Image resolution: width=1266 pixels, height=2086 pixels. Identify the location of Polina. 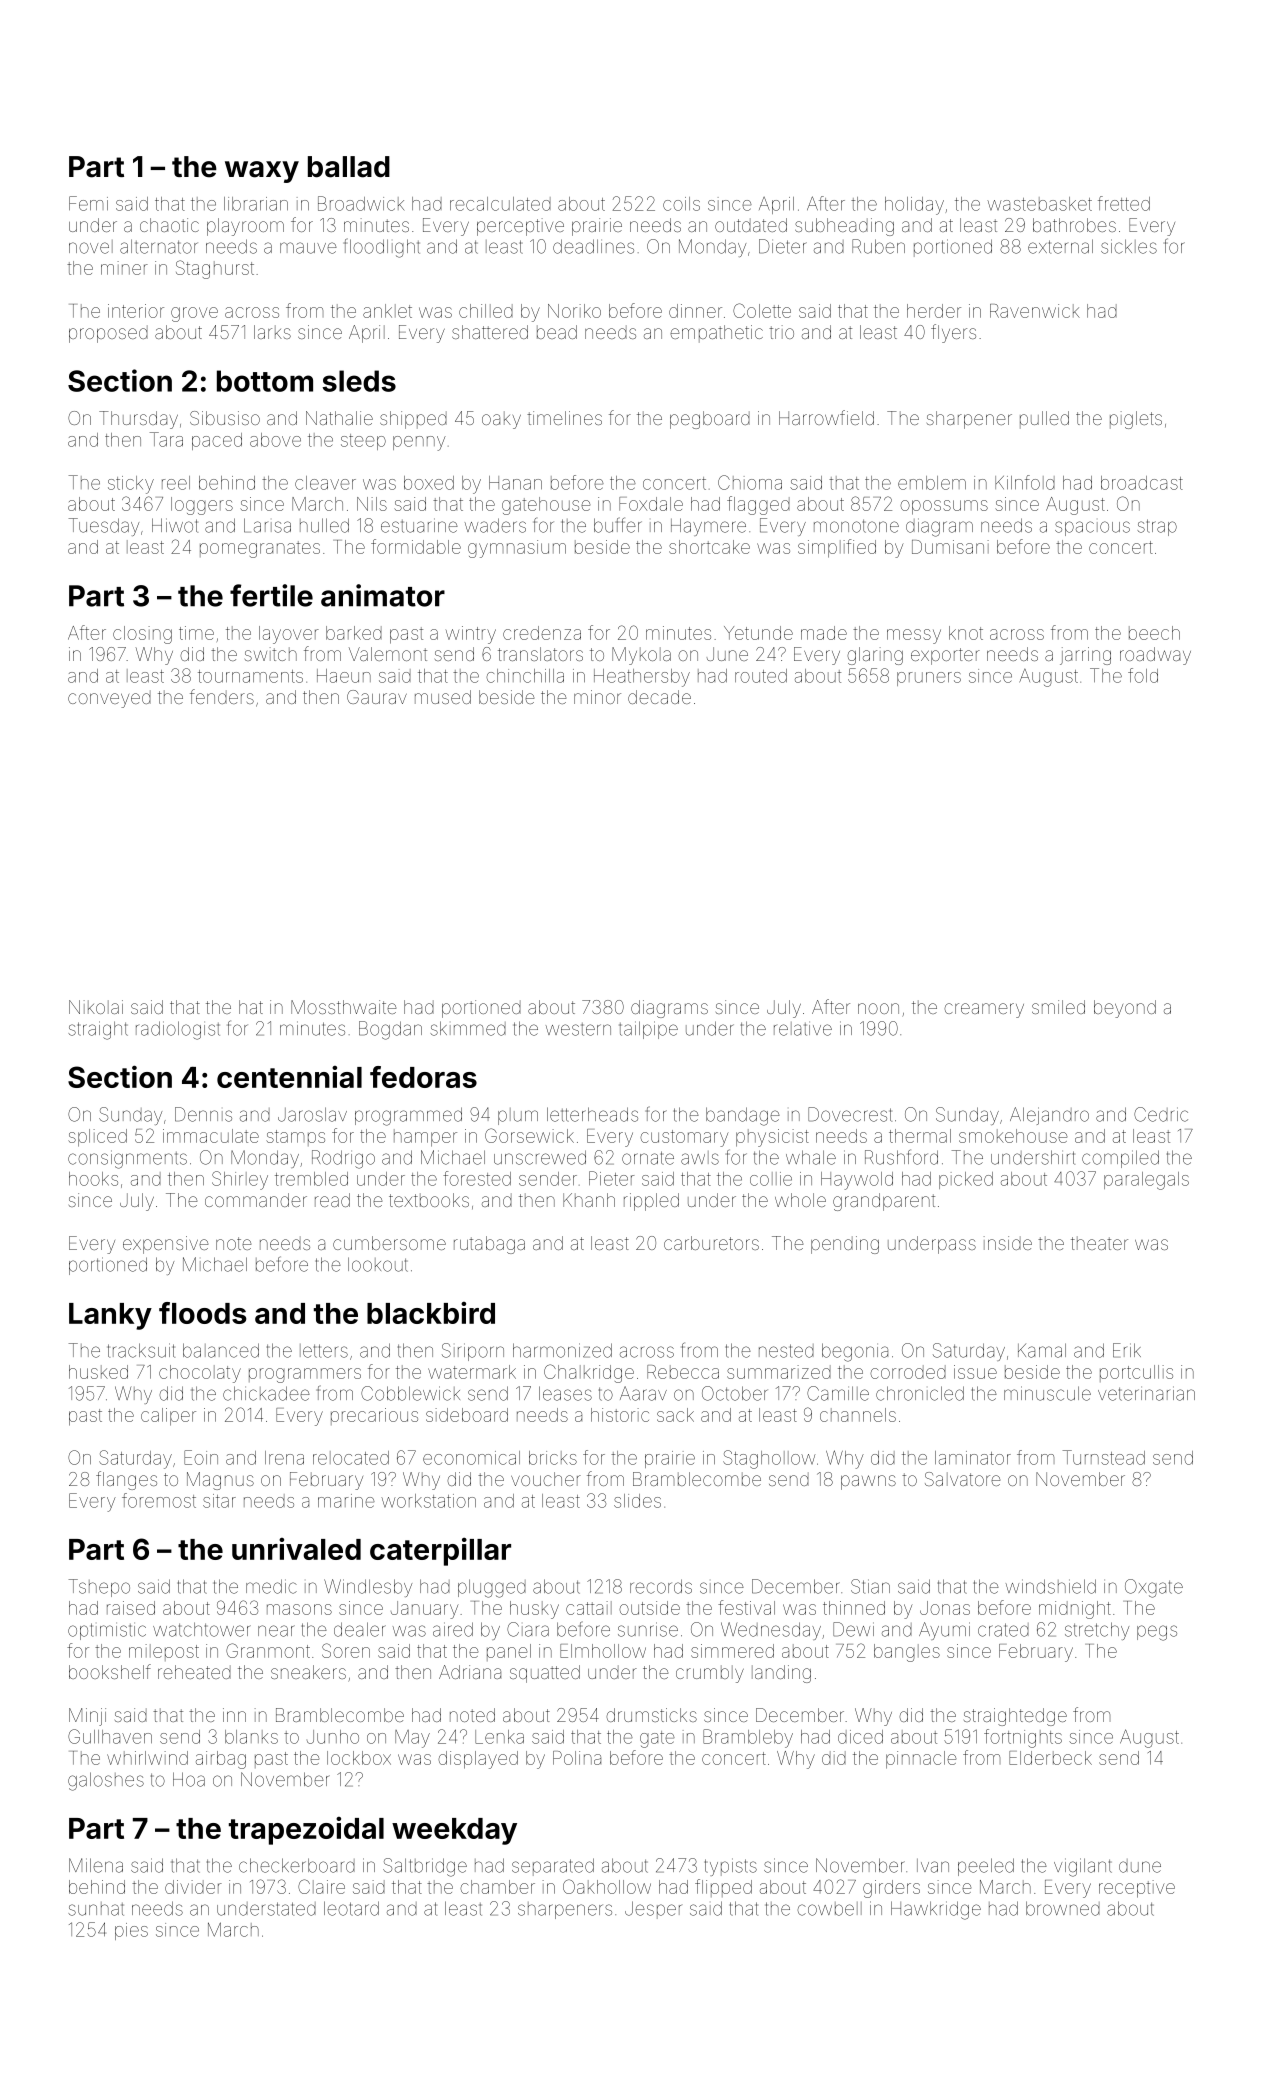
(577, 1758).
